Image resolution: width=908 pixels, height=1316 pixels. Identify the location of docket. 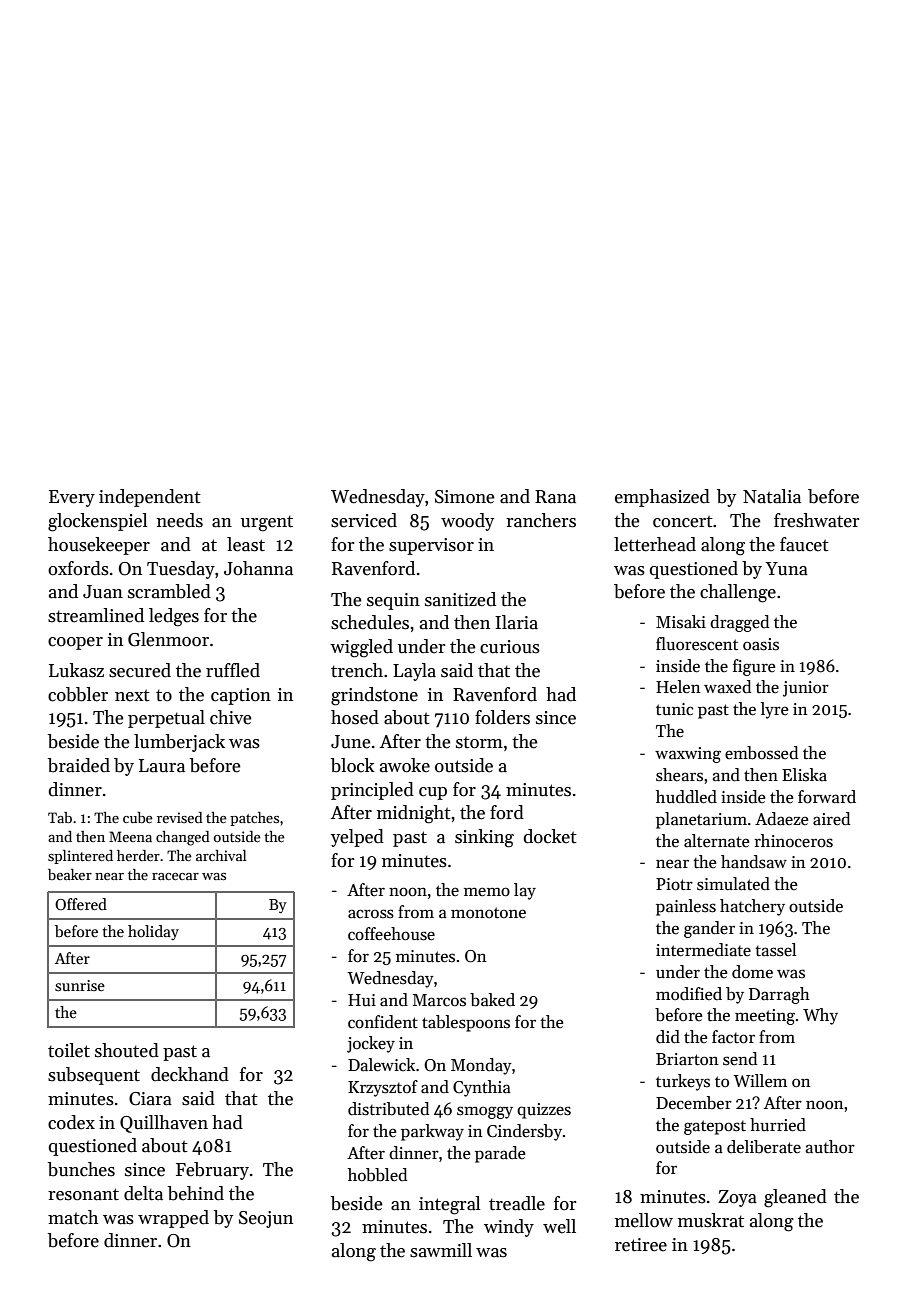
(550, 836).
